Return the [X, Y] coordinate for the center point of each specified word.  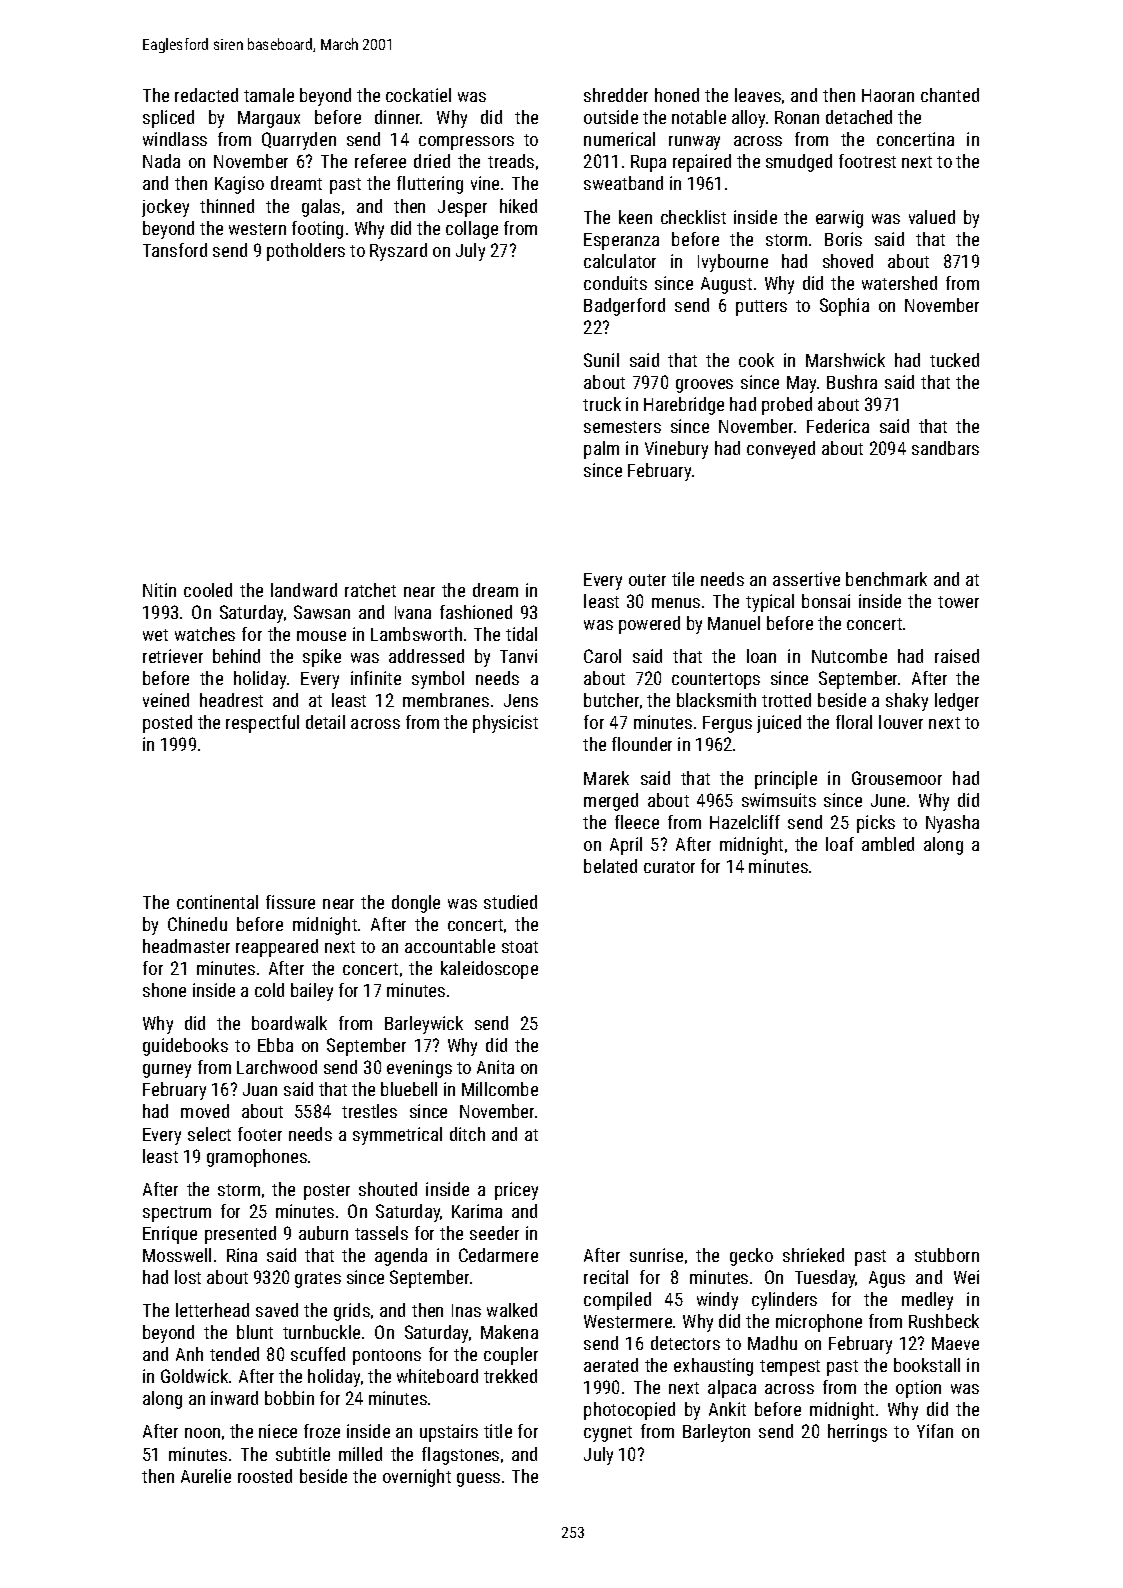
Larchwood [277, 1067]
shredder [616, 95]
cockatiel [418, 95]
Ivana [413, 612]
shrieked [813, 1255]
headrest [231, 700]
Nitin [159, 590]
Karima [477, 1211]
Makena [509, 1332]
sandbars [945, 448]
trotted [786, 700]
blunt [255, 1332]
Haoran [888, 95]
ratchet [370, 590]
